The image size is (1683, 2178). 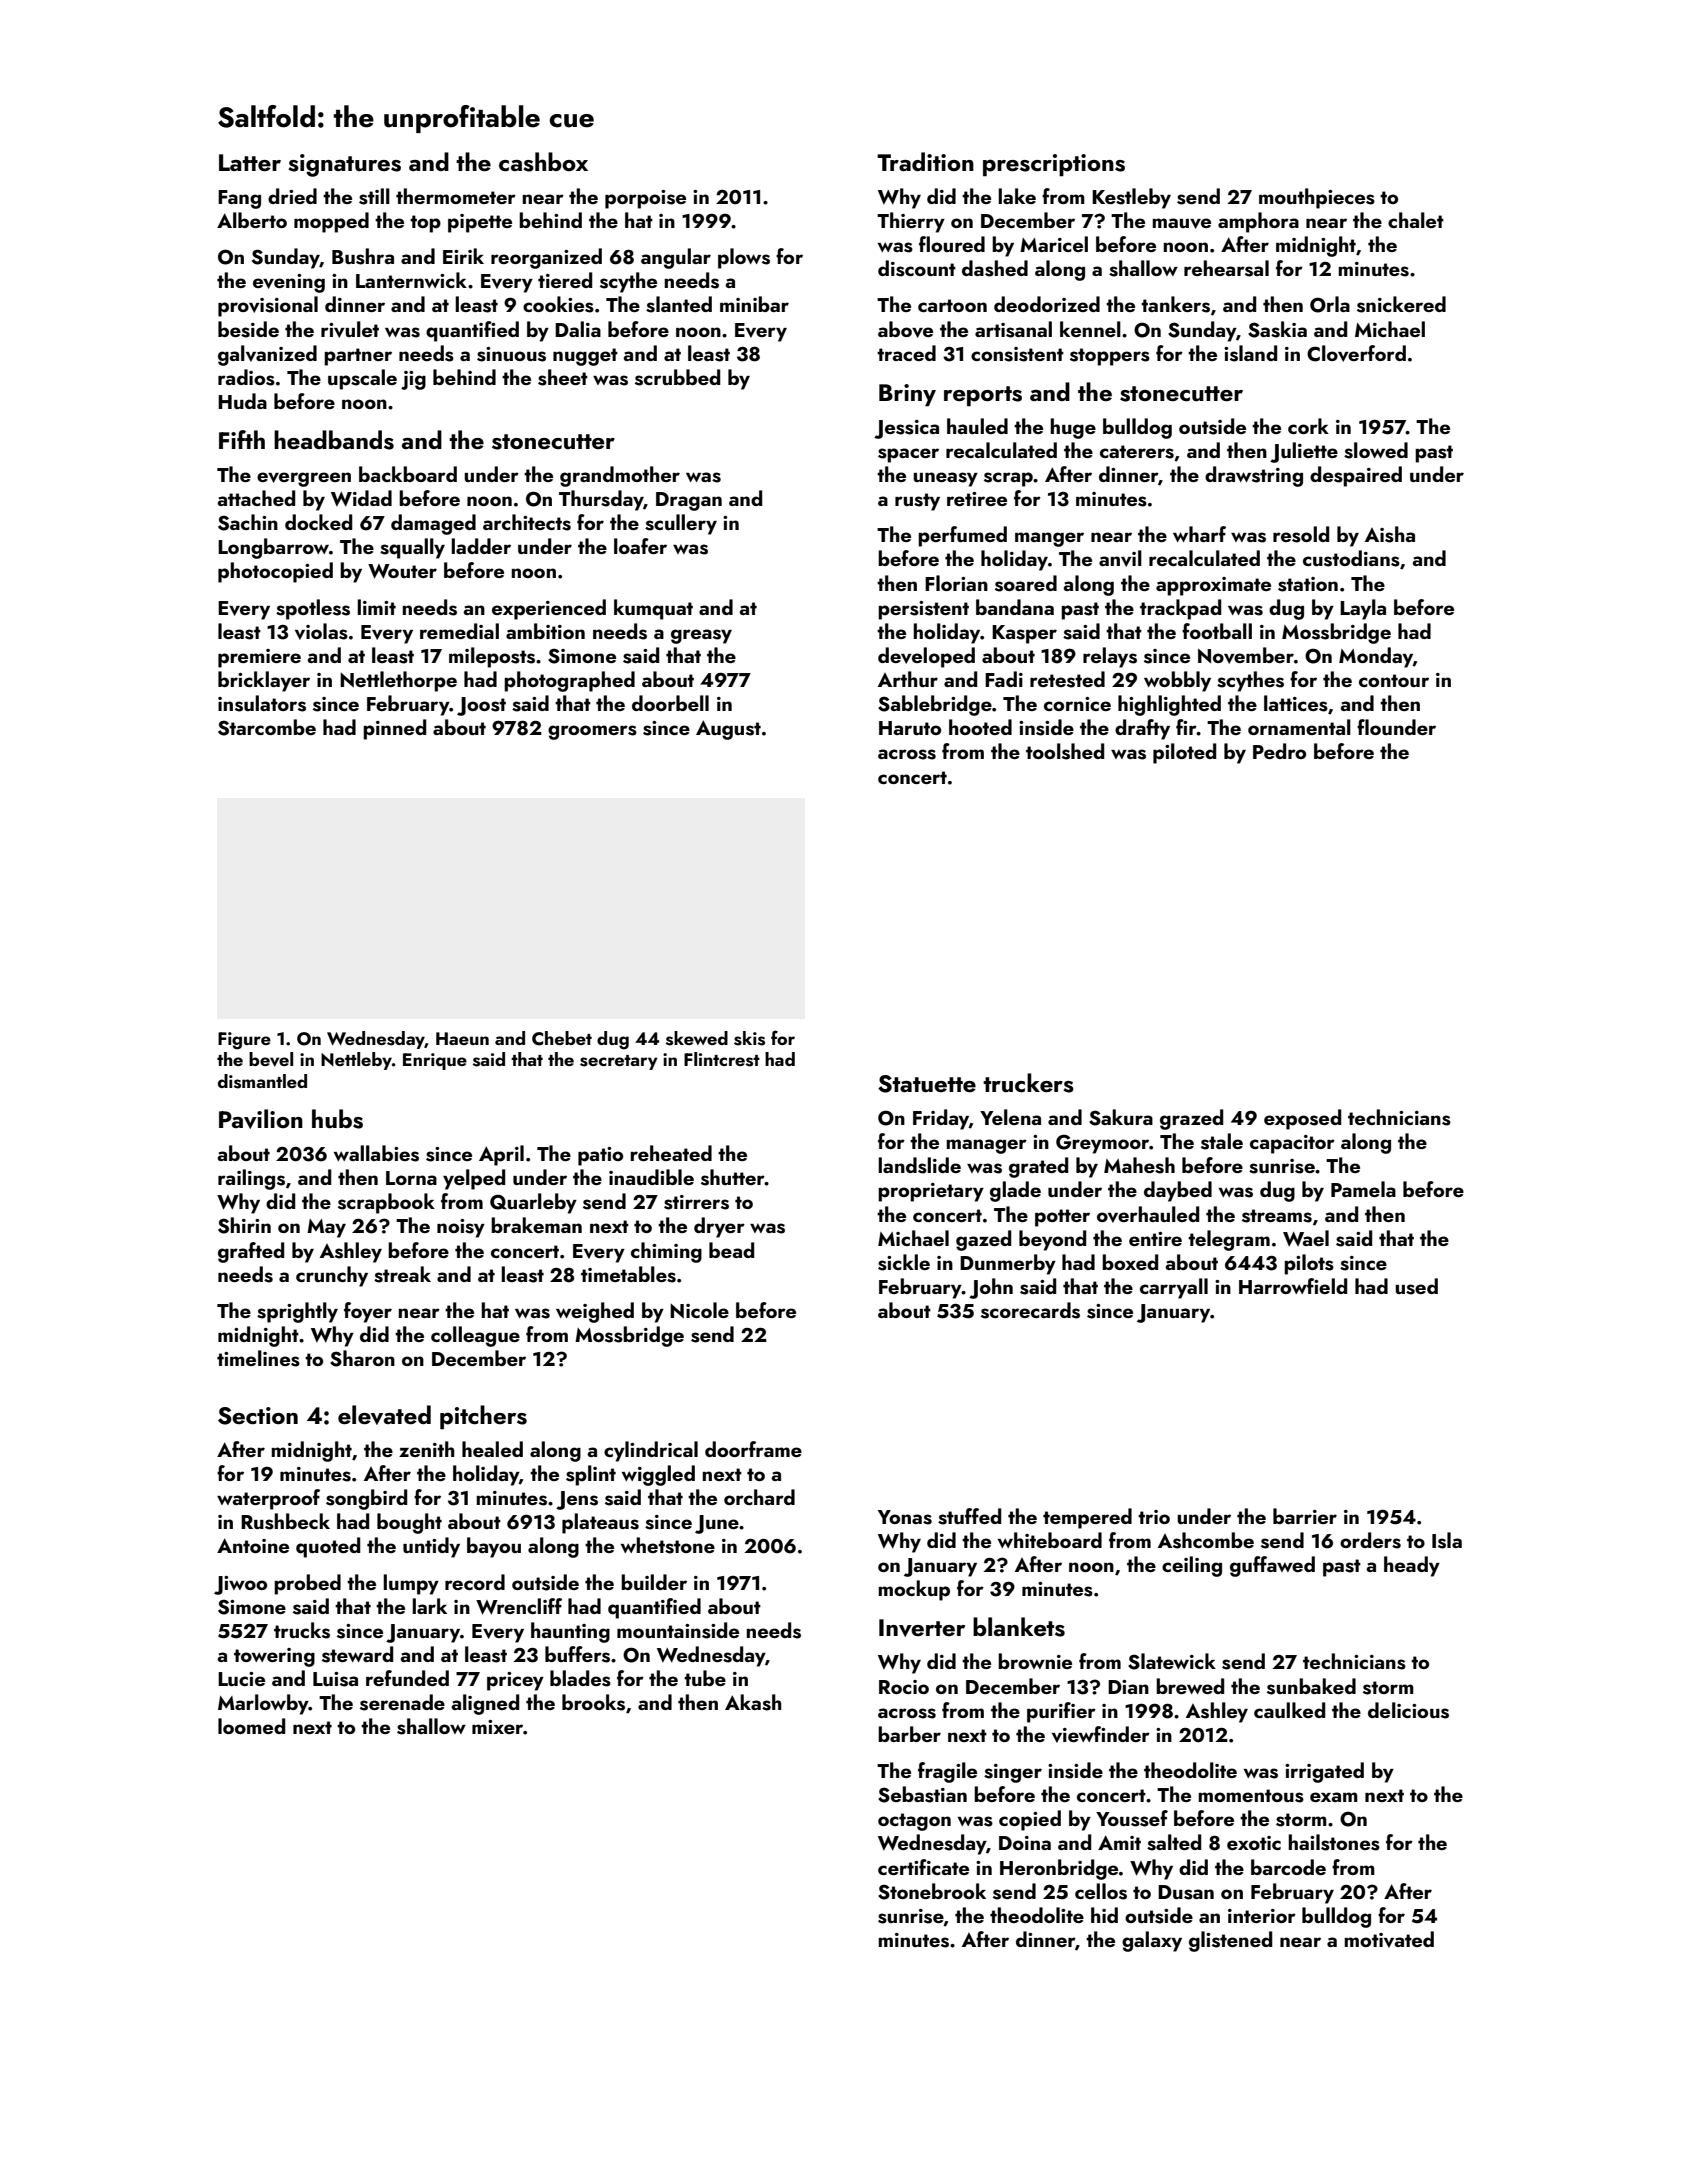 I want to click on mouthpieces, so click(x=1317, y=198).
